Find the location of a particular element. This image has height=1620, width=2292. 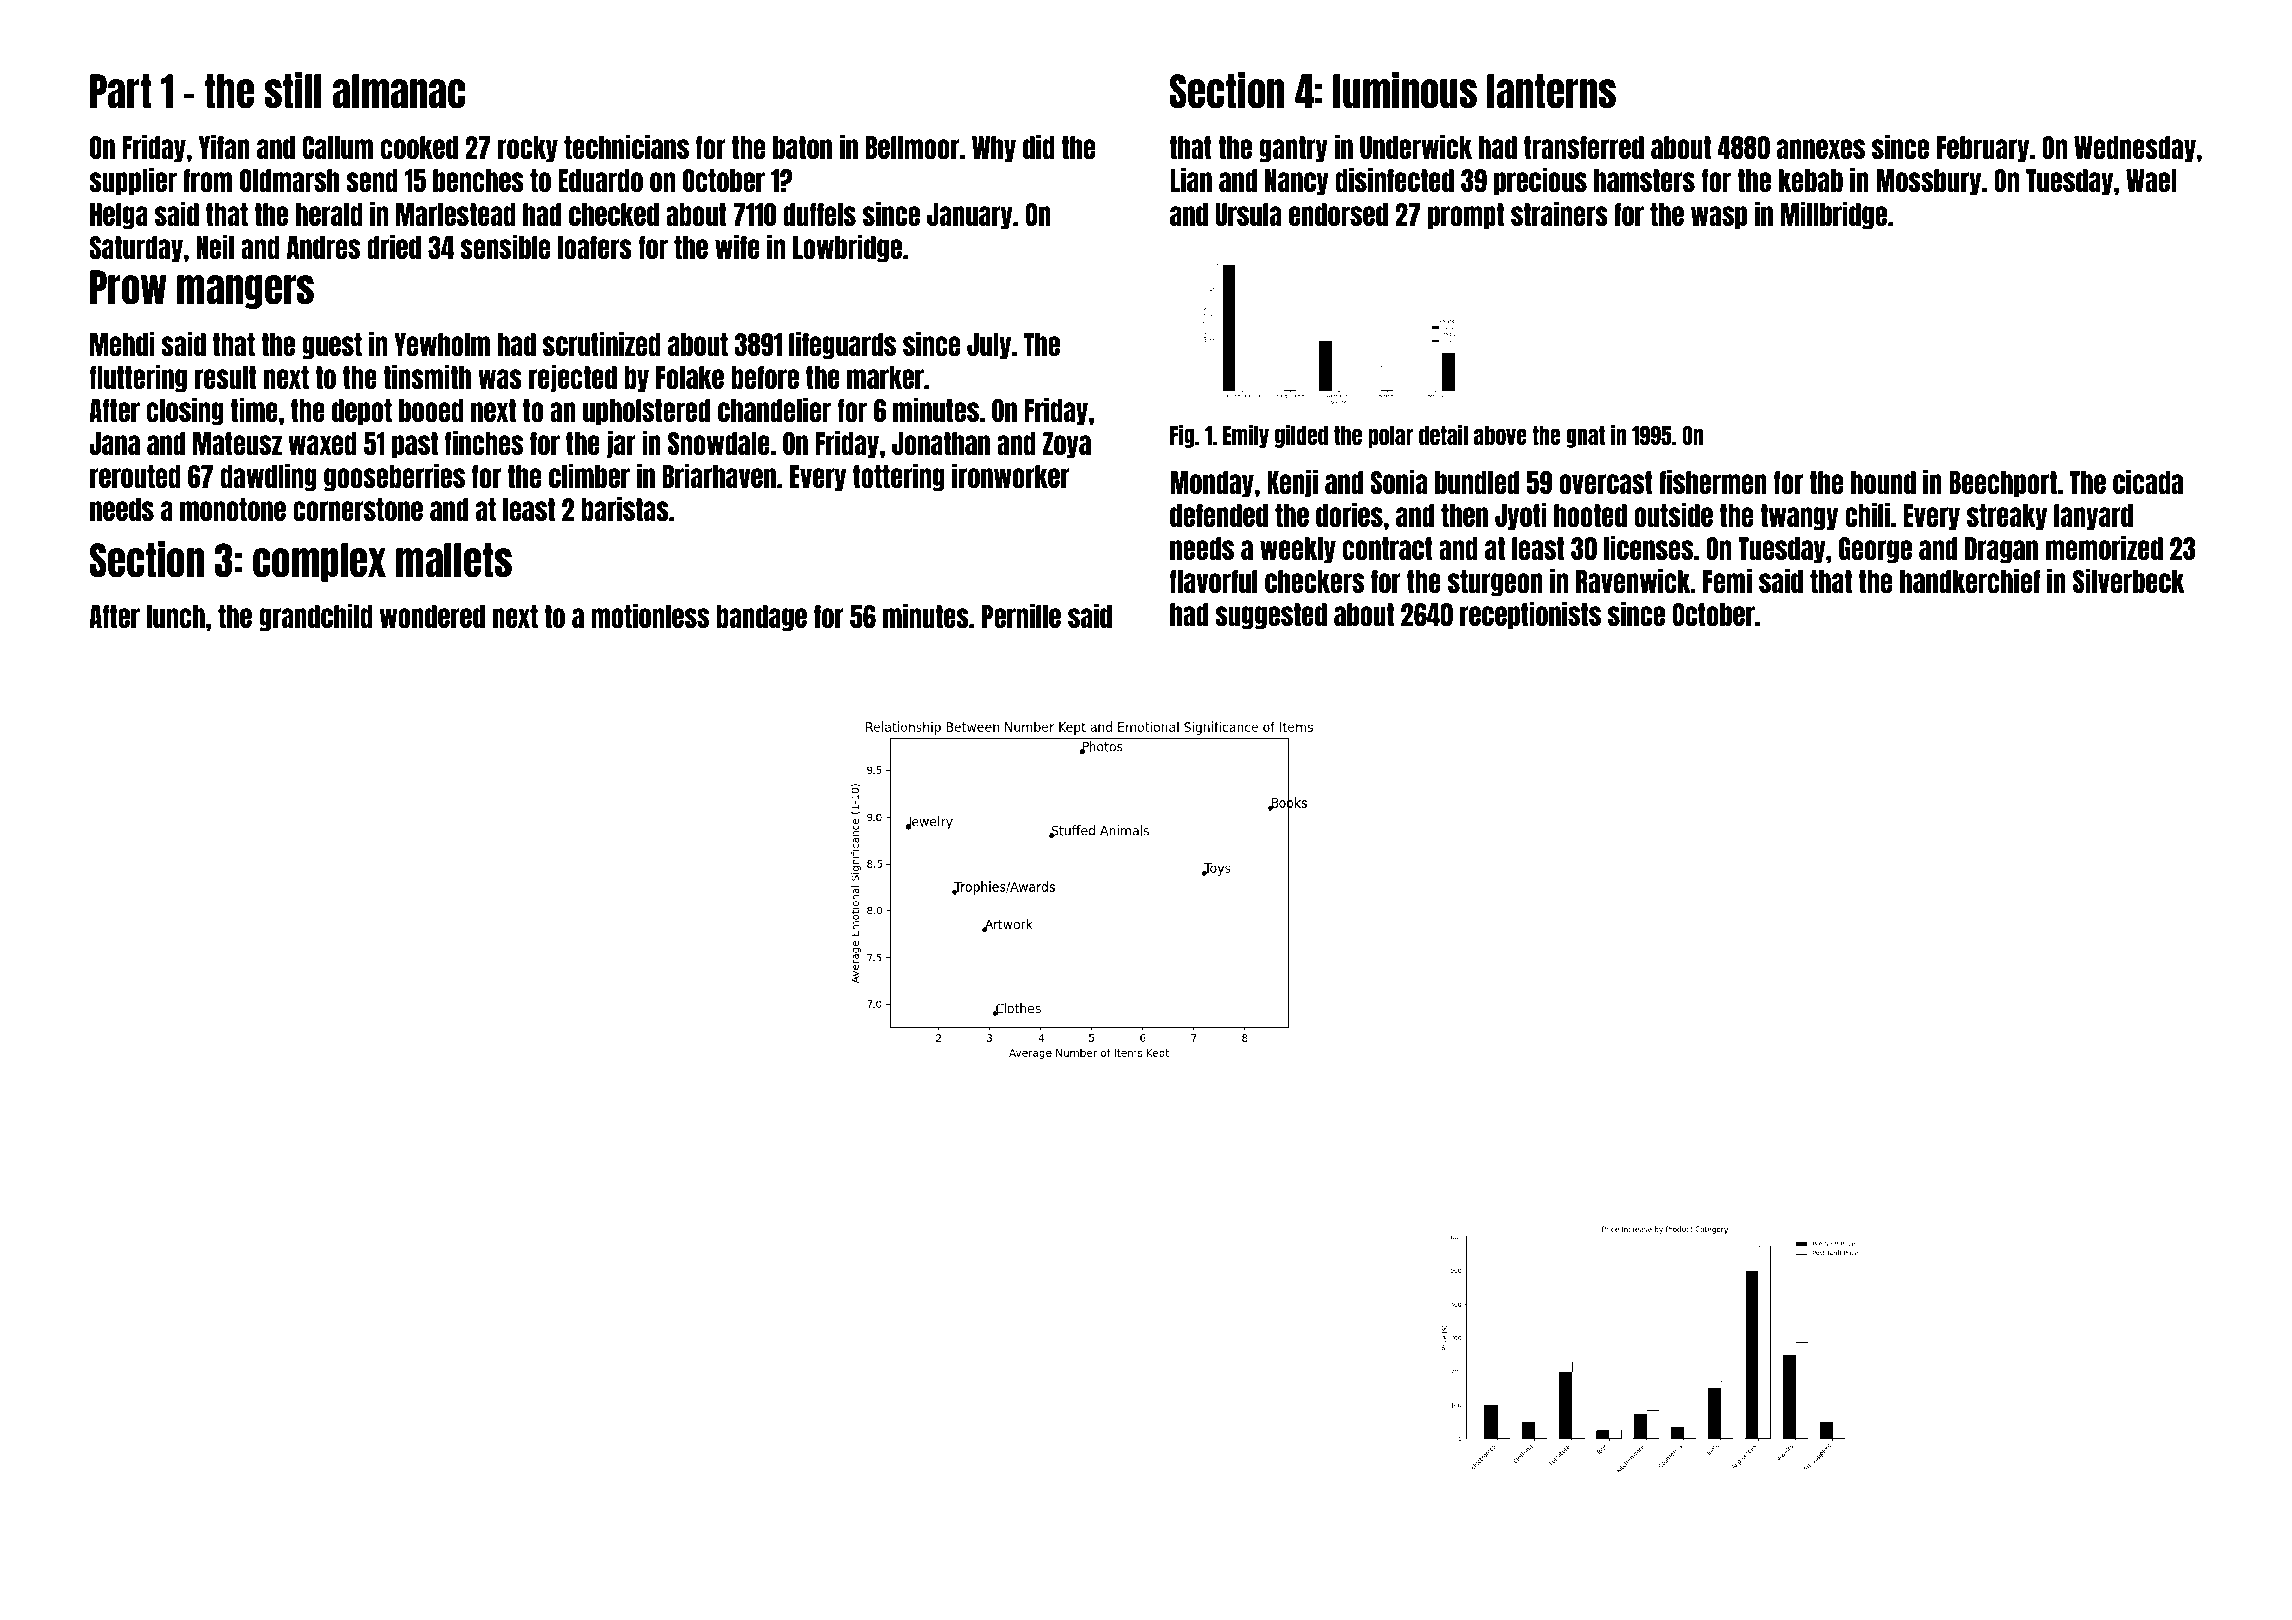

wasp is located at coordinates (1719, 217).
